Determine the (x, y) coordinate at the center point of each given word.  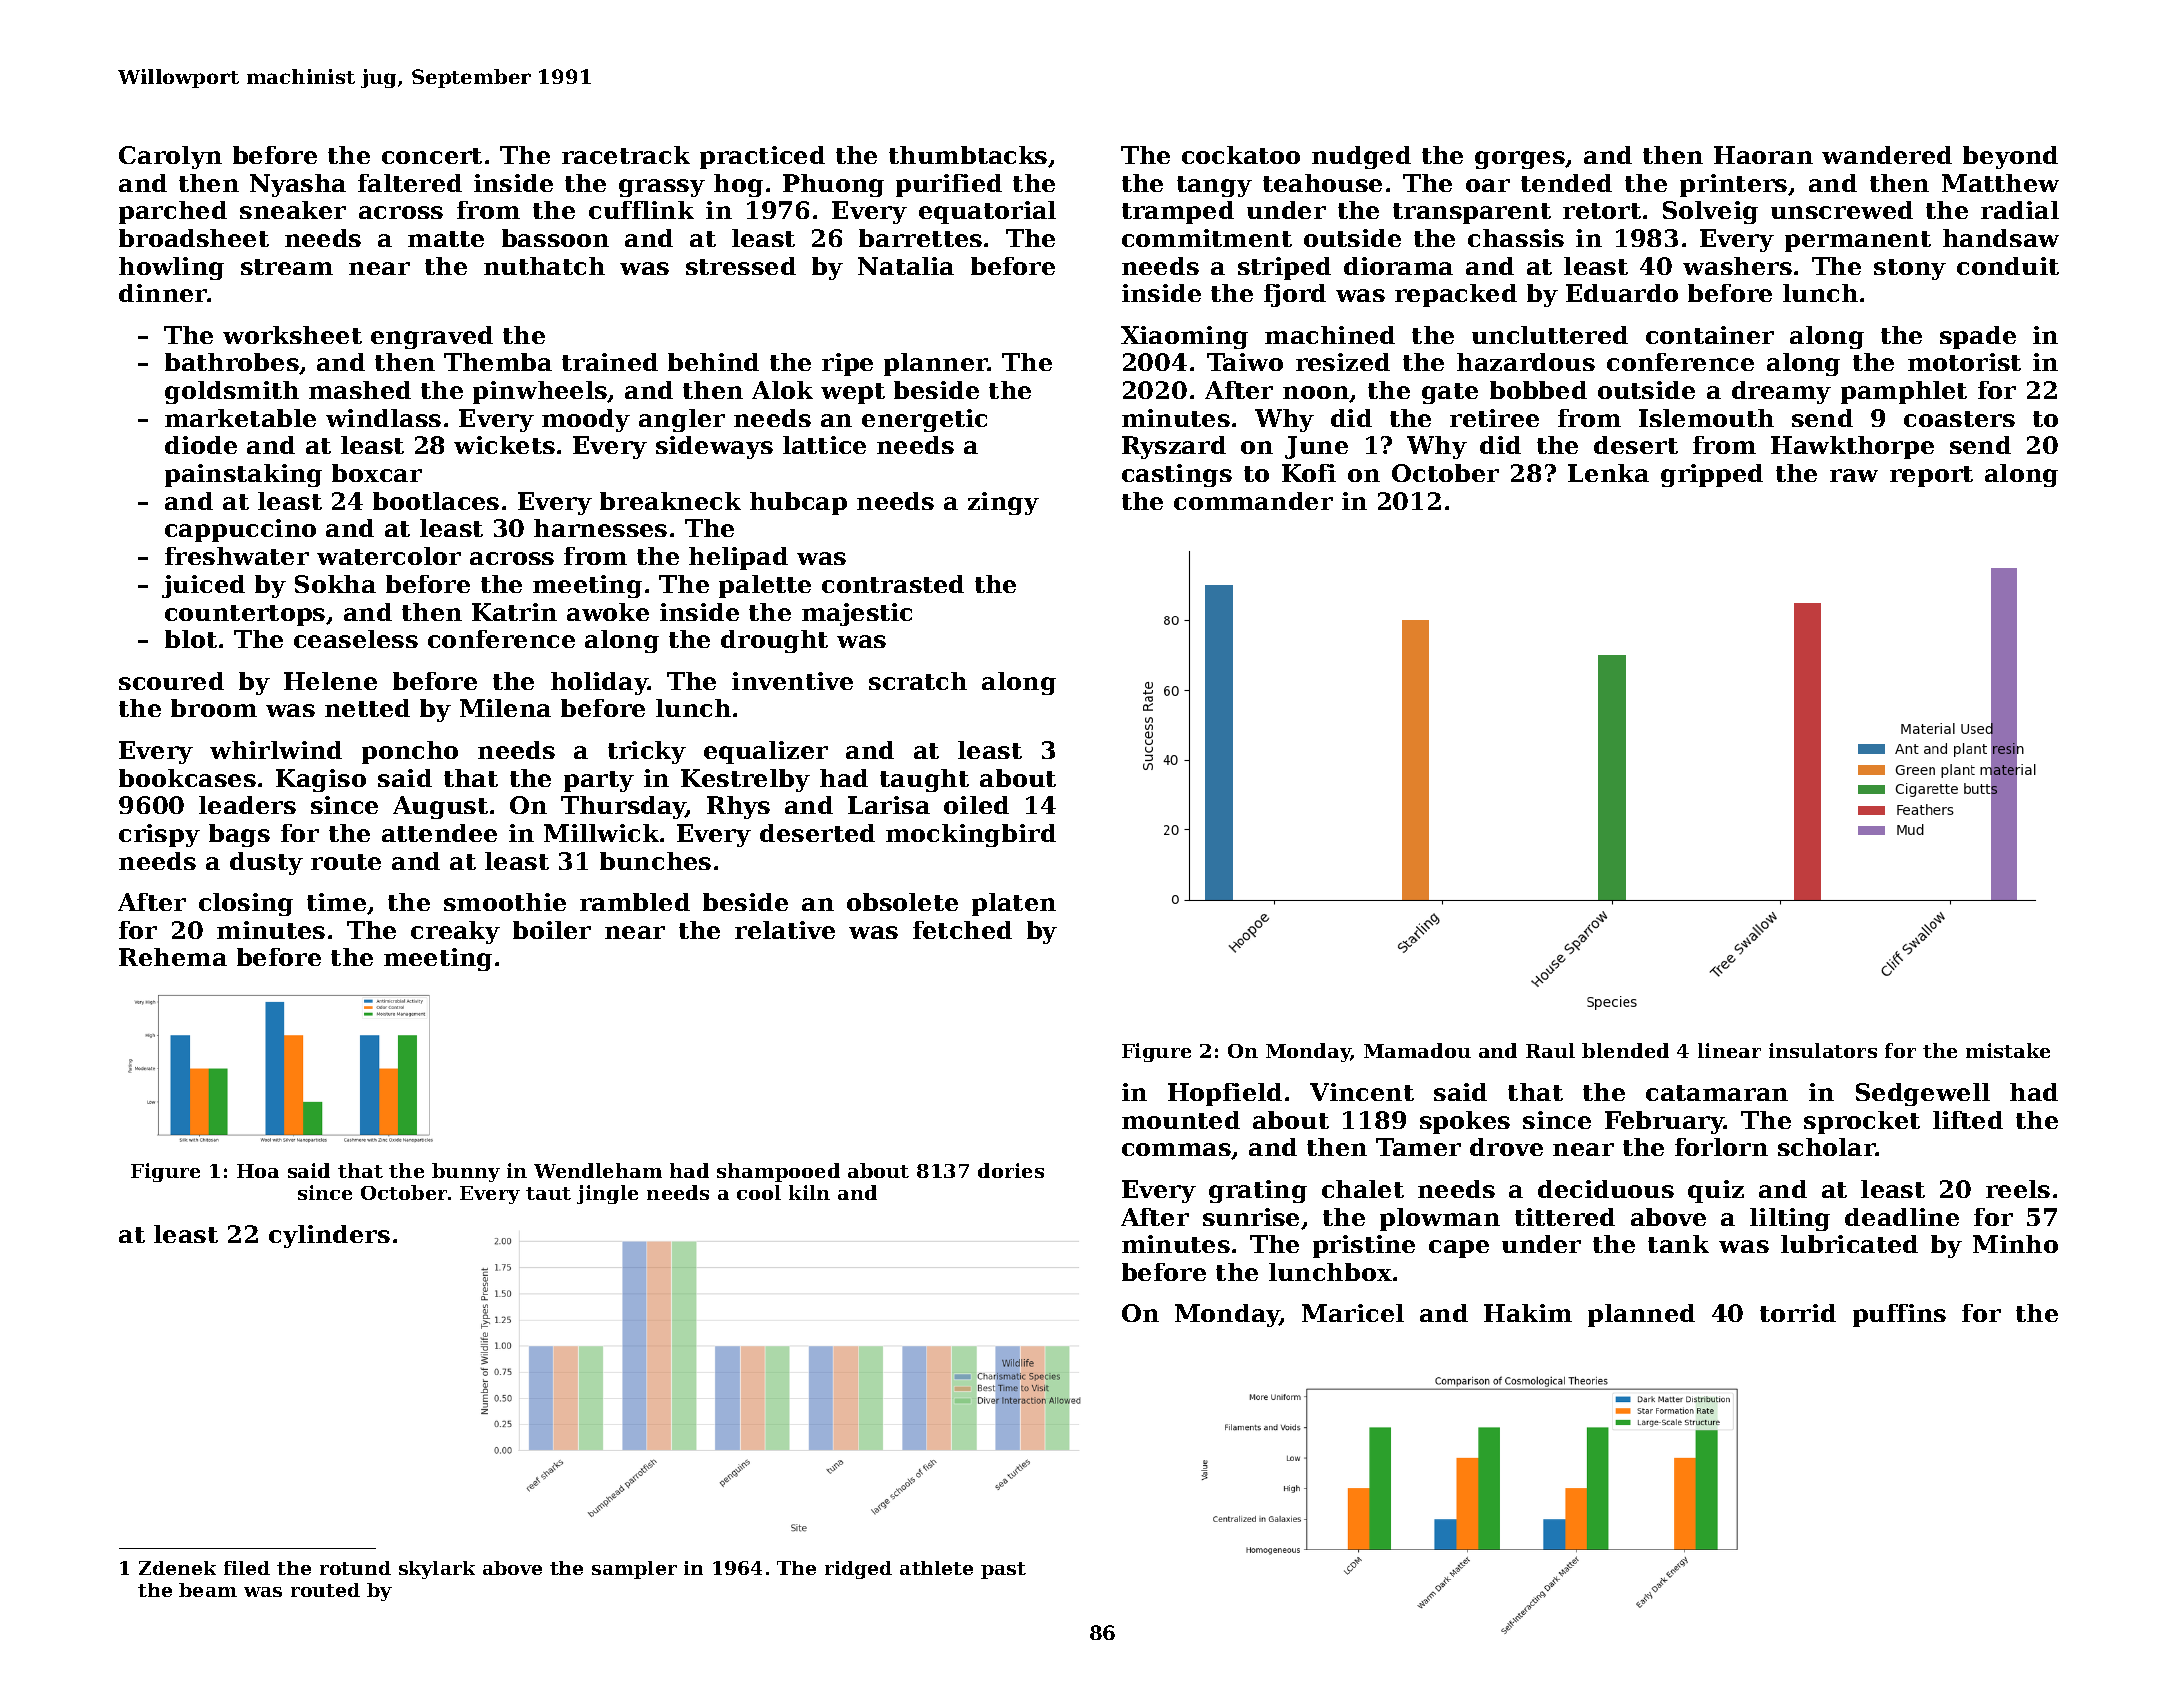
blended (1625, 1050)
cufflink (641, 210)
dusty (266, 863)
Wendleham (598, 1170)
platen (1014, 904)
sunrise (1251, 1217)
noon (1316, 394)
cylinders (329, 1236)
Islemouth (1706, 418)
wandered (1887, 155)
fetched (962, 930)
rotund (355, 1568)
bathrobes (232, 362)
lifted (1968, 1120)
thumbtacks (968, 155)
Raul (1550, 1050)
